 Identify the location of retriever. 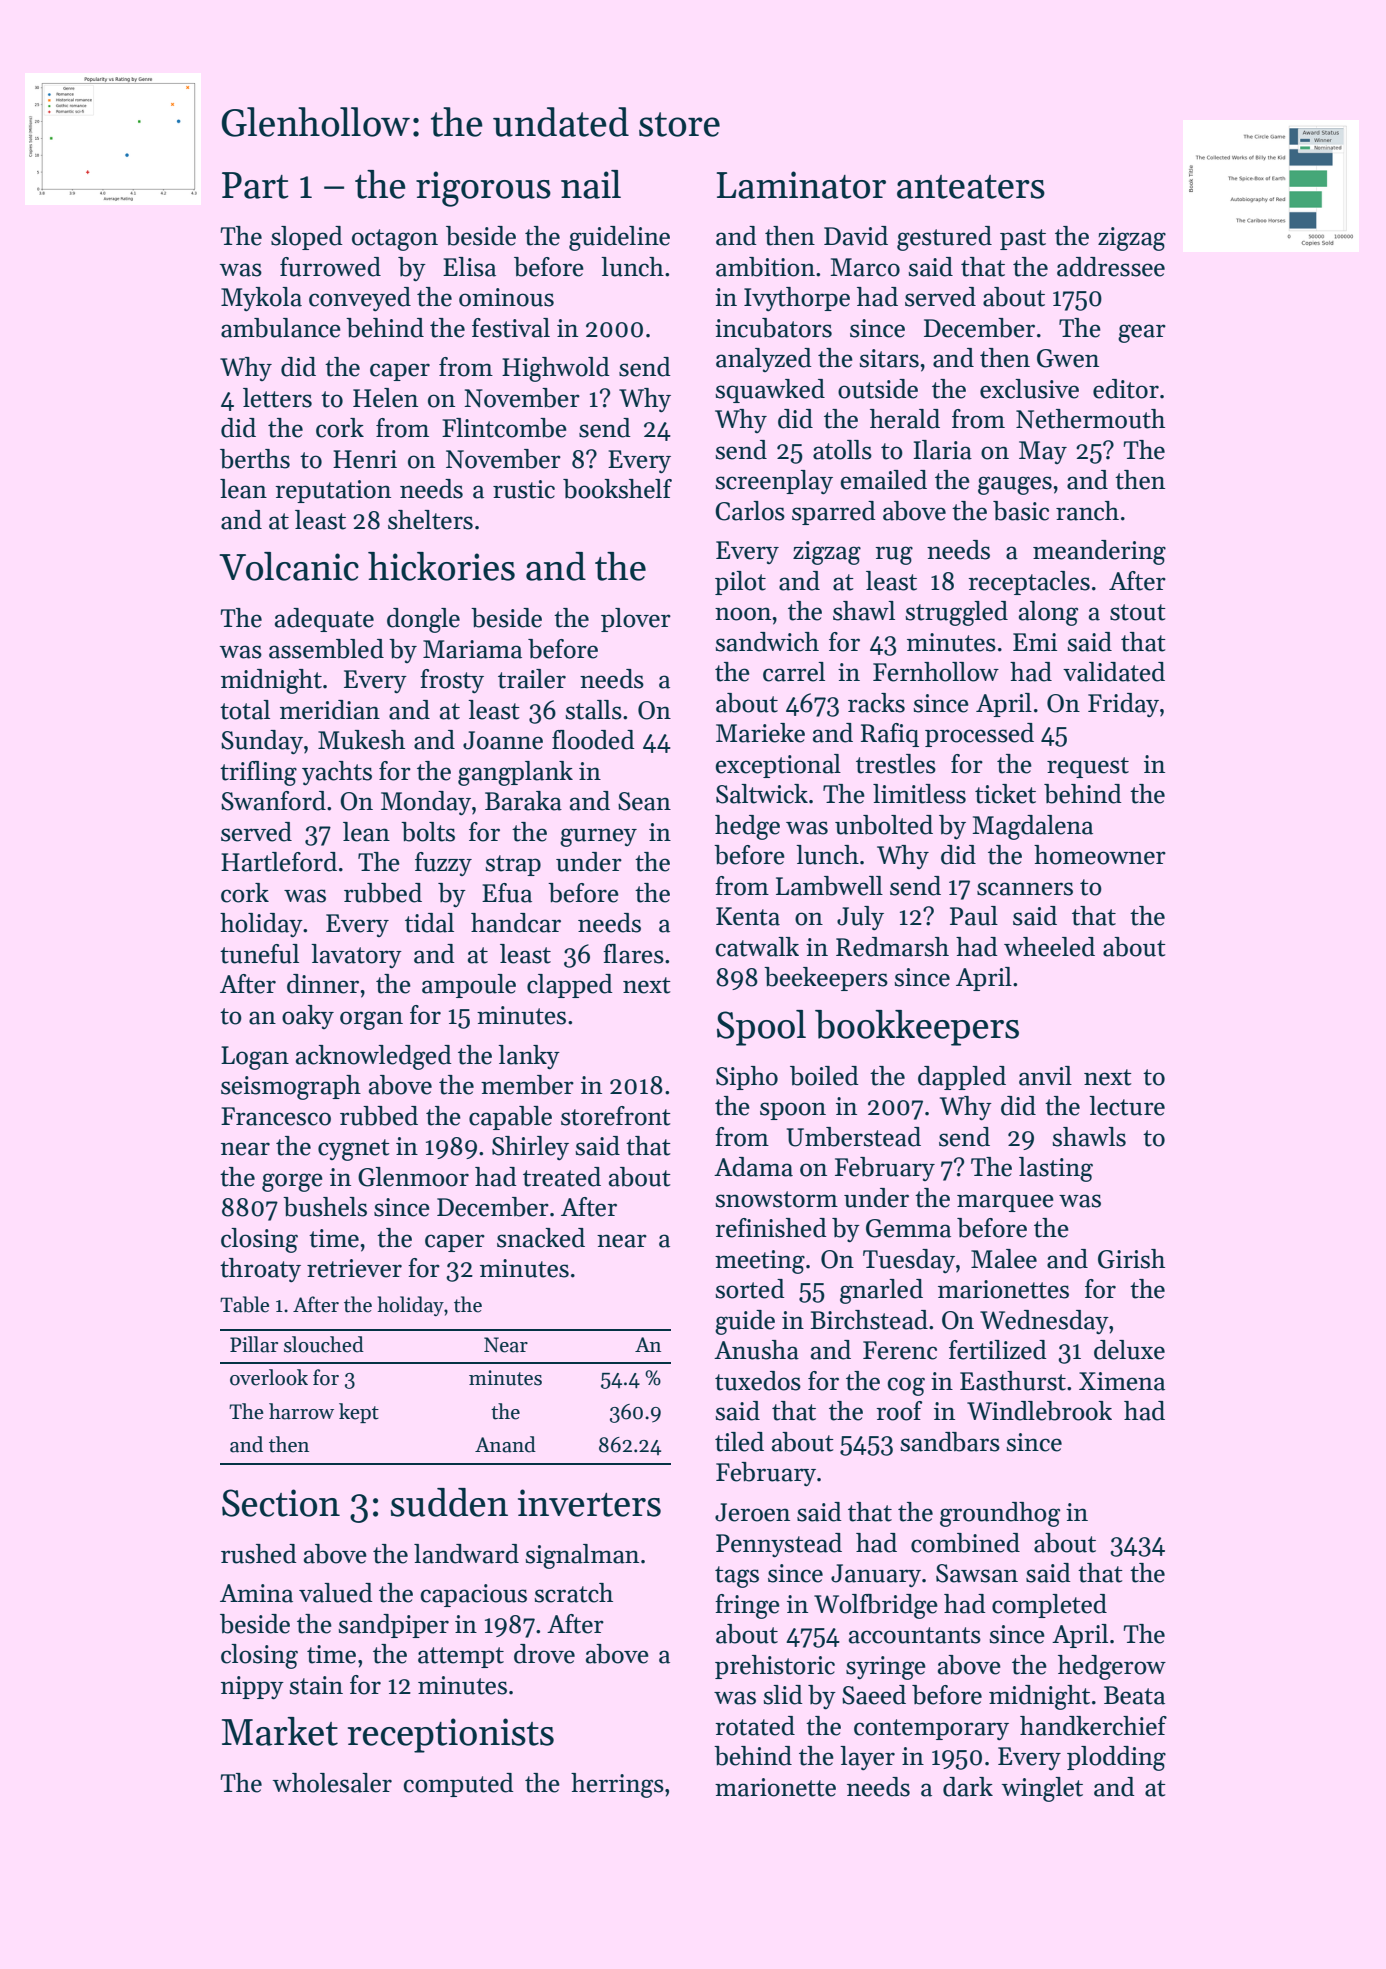
(354, 1268).
